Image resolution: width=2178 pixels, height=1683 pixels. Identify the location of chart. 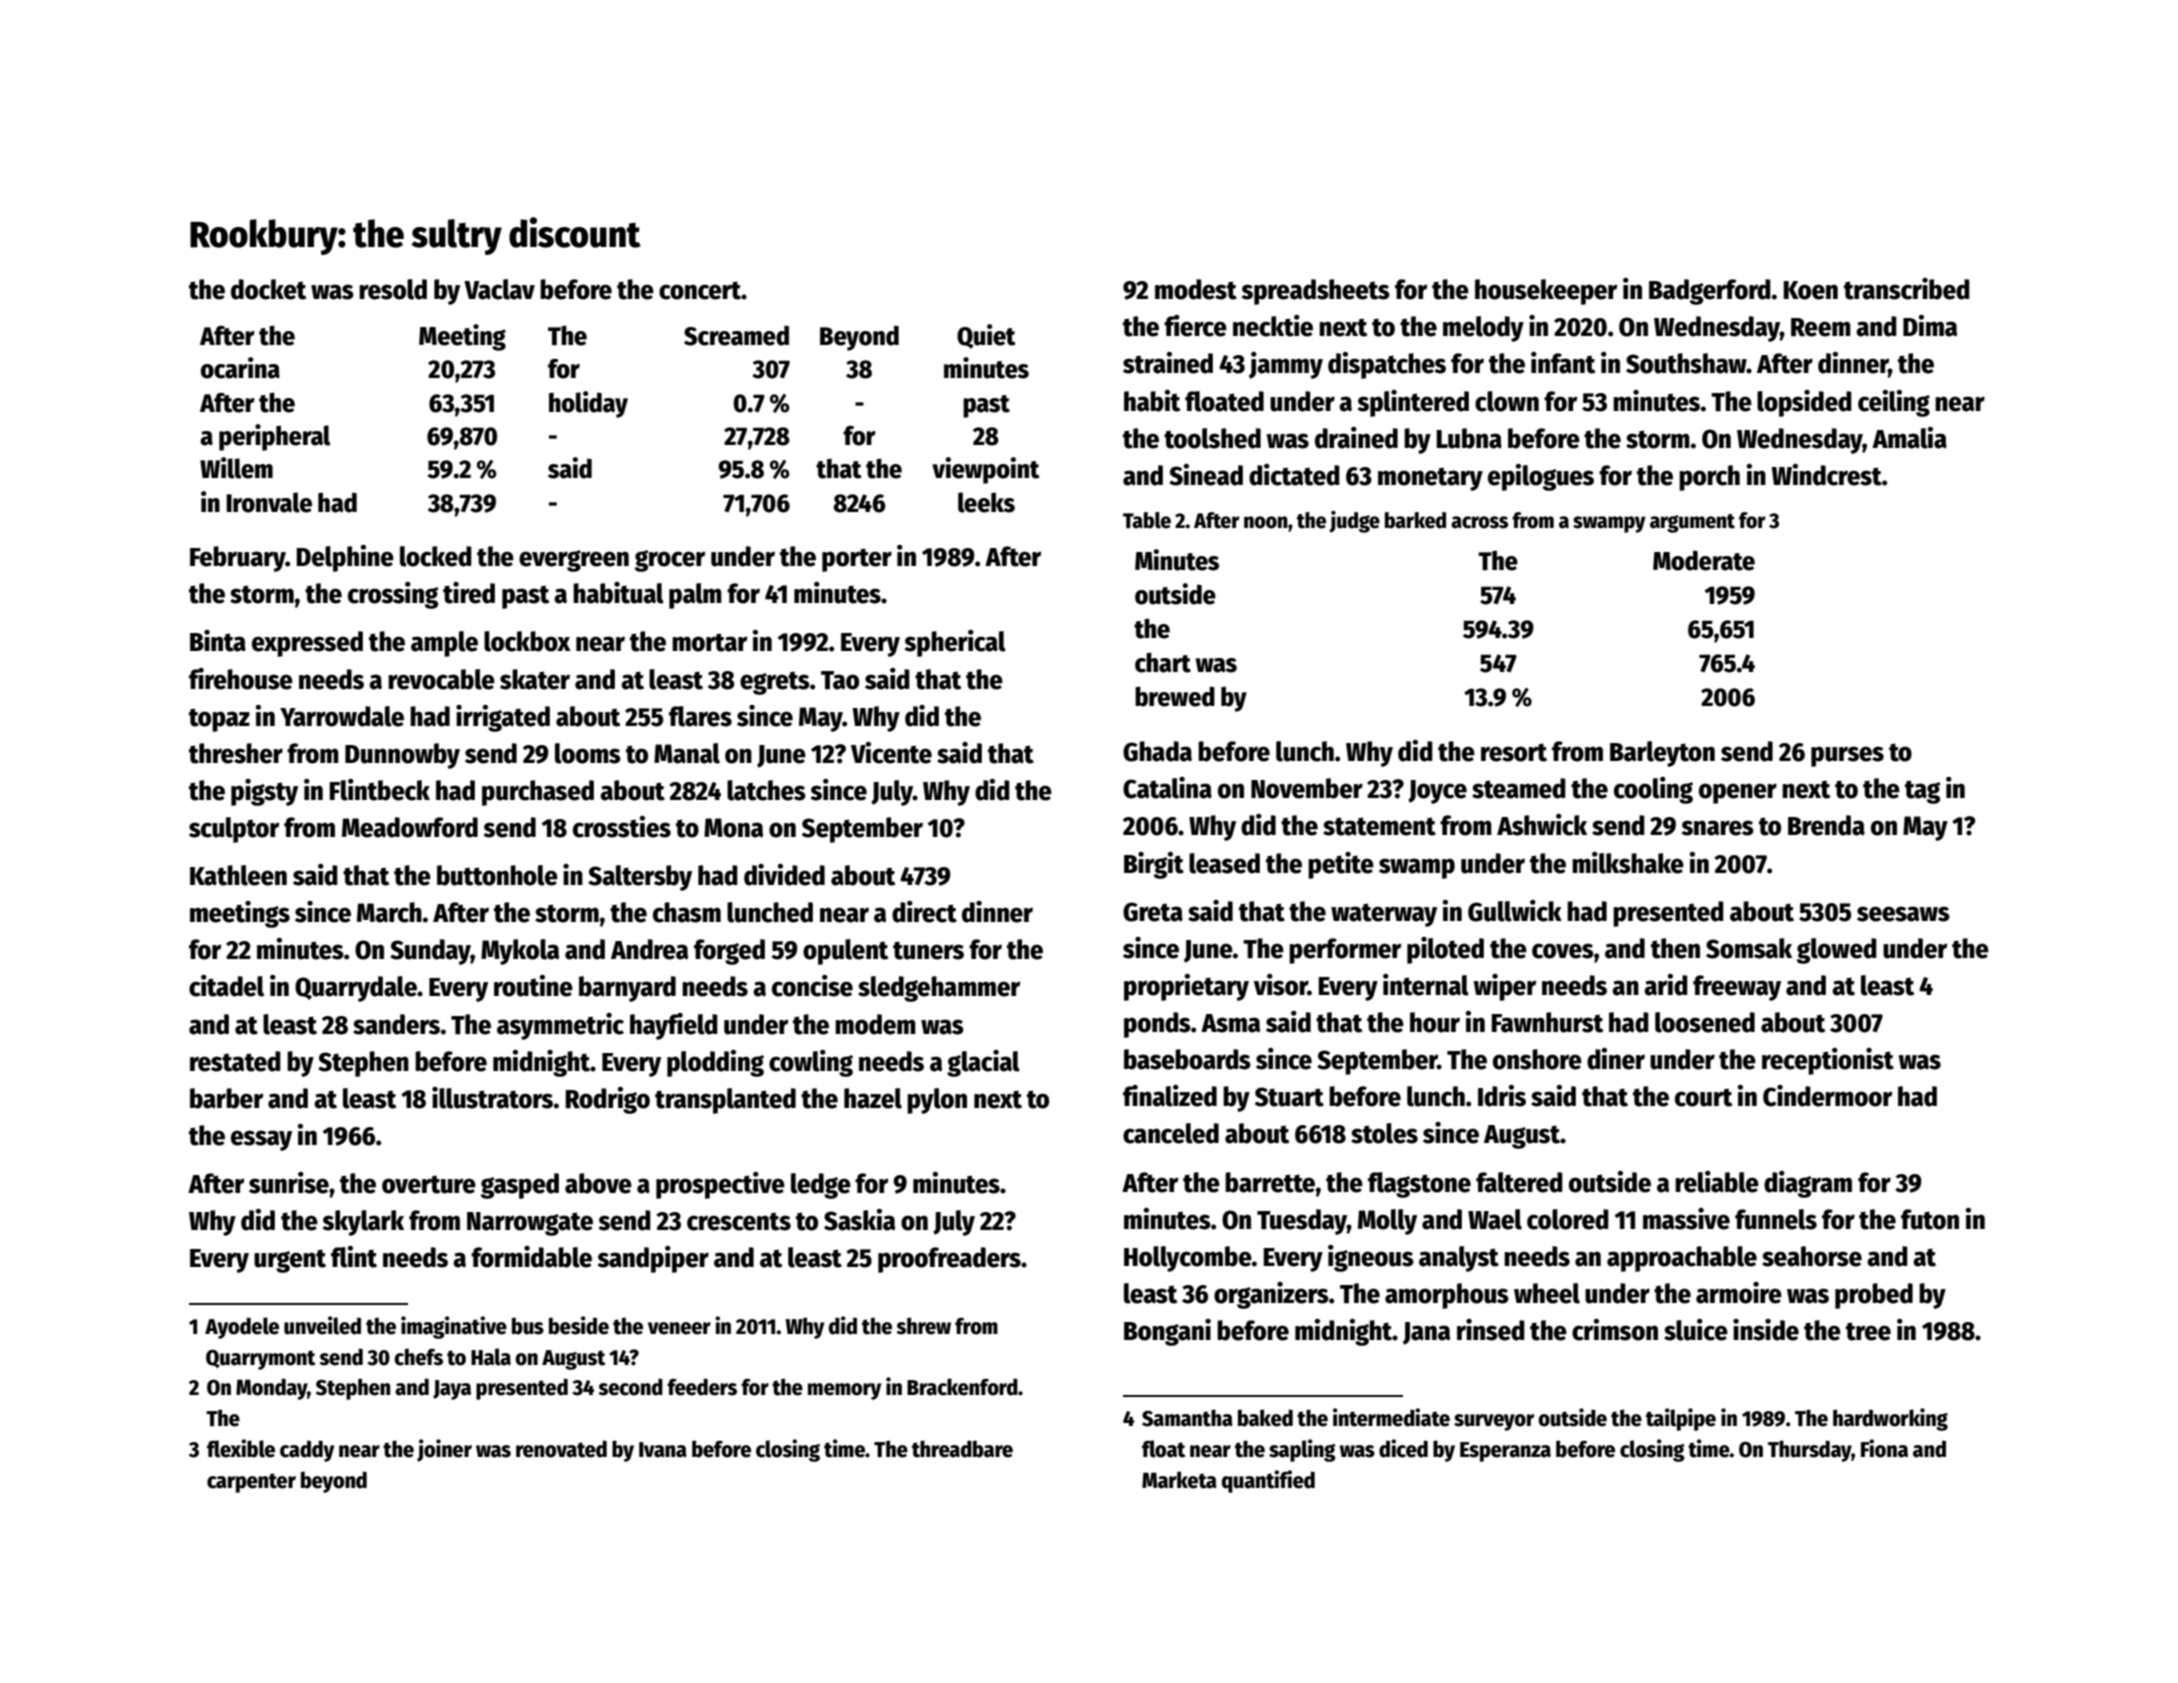
(1163, 662).
